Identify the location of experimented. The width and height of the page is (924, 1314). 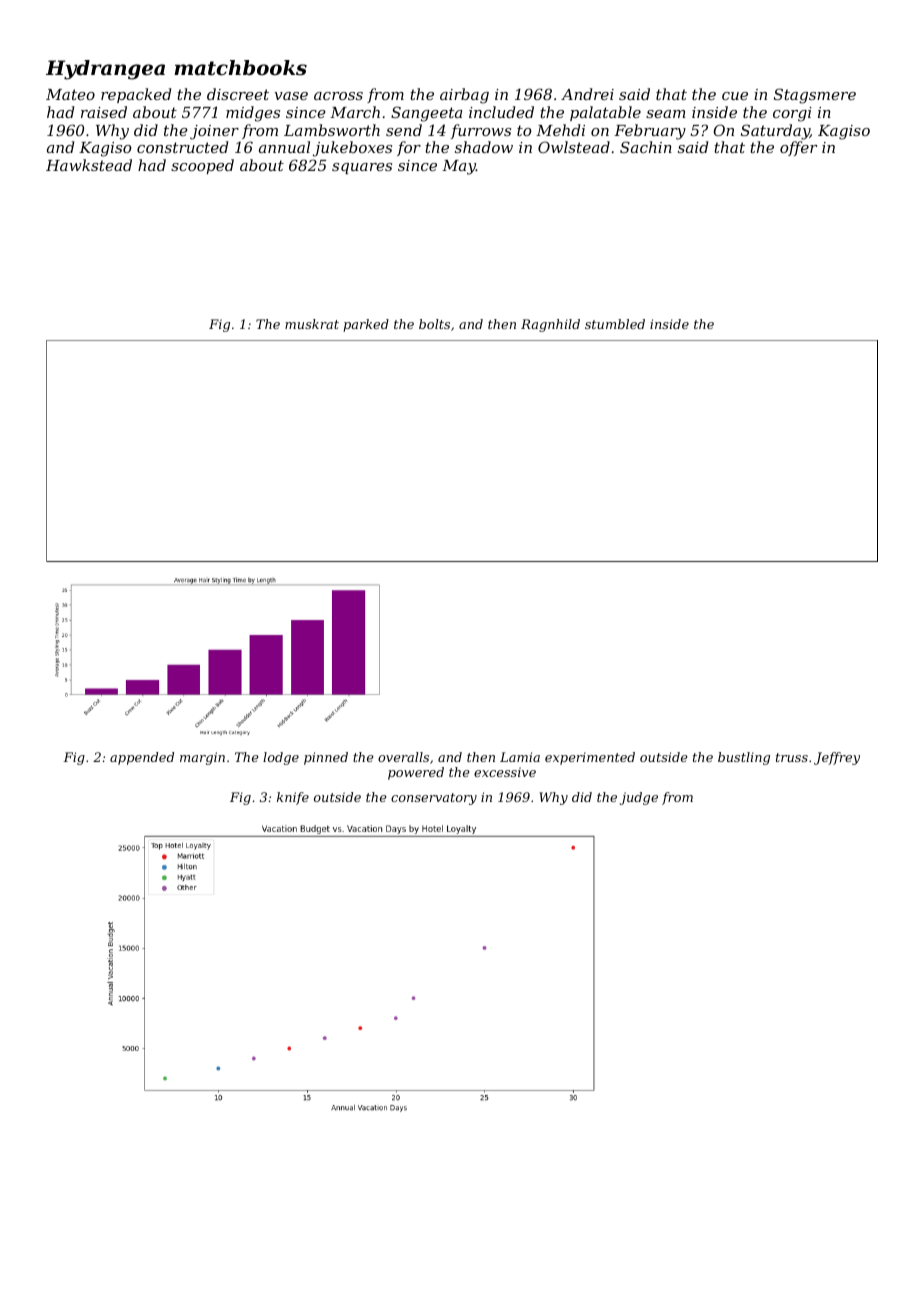
(590, 758).
